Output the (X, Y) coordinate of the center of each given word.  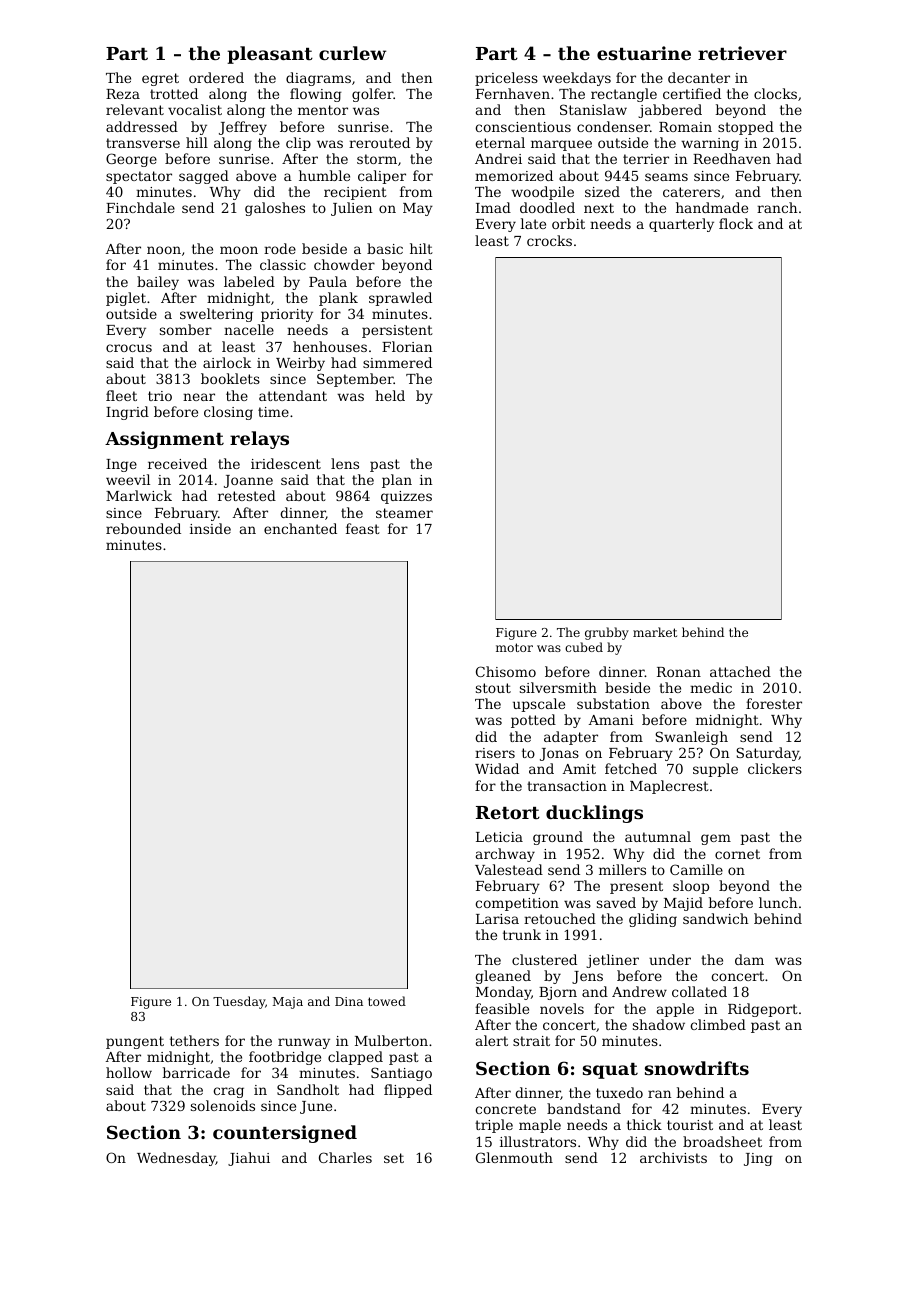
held (390, 395)
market (655, 632)
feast (363, 528)
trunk (522, 934)
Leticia (499, 837)
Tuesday (239, 1002)
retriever (742, 53)
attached (740, 671)
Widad (497, 768)
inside (210, 528)
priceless (506, 79)
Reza (123, 94)
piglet (126, 299)
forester (774, 703)
